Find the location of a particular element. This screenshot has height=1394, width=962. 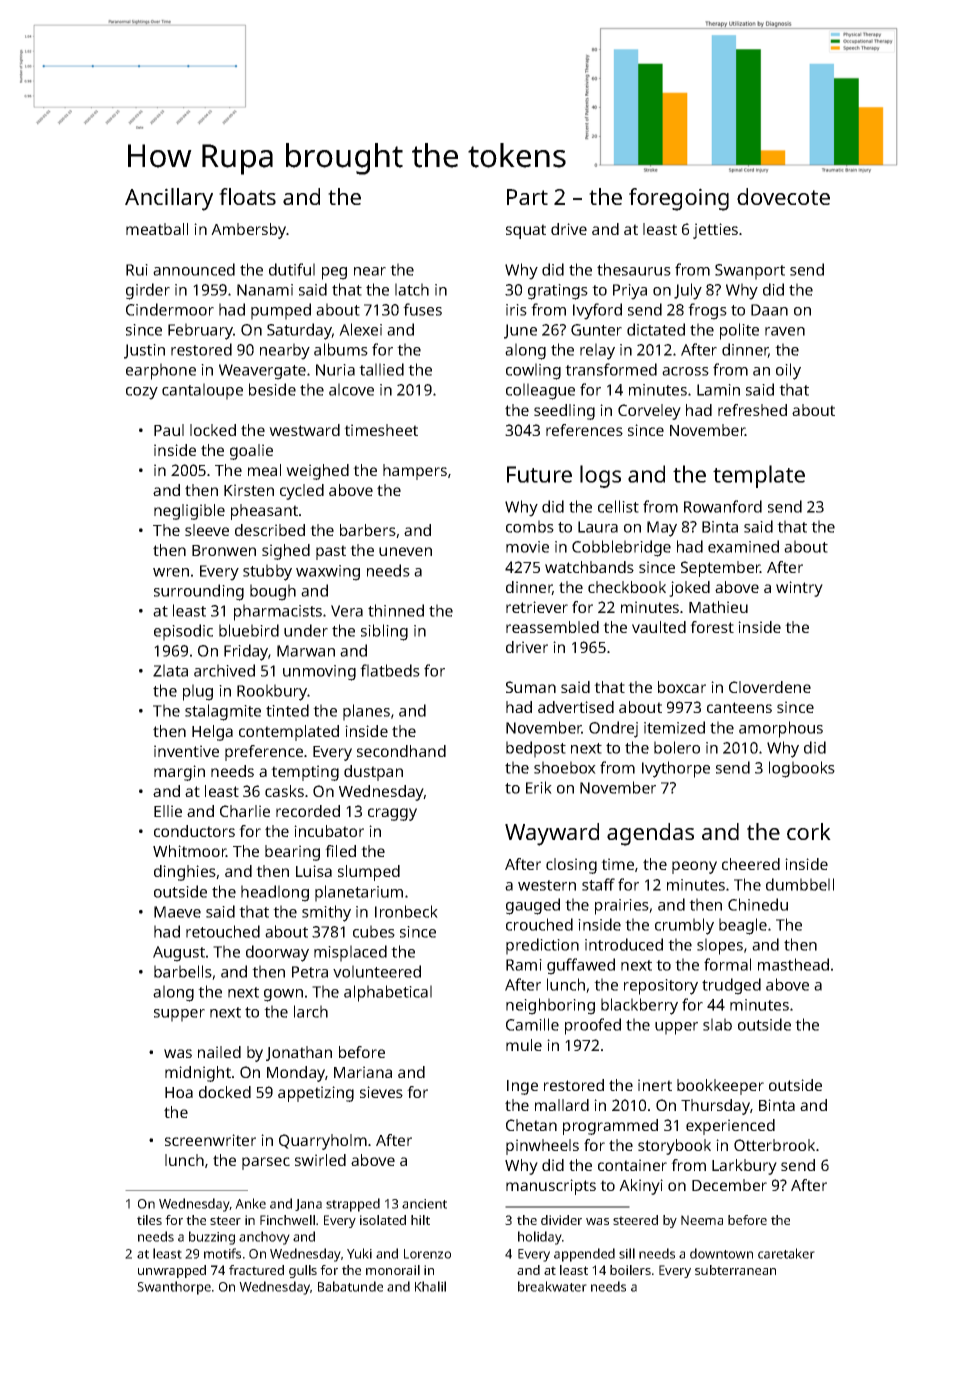

cantaloupe is located at coordinates (202, 391).
